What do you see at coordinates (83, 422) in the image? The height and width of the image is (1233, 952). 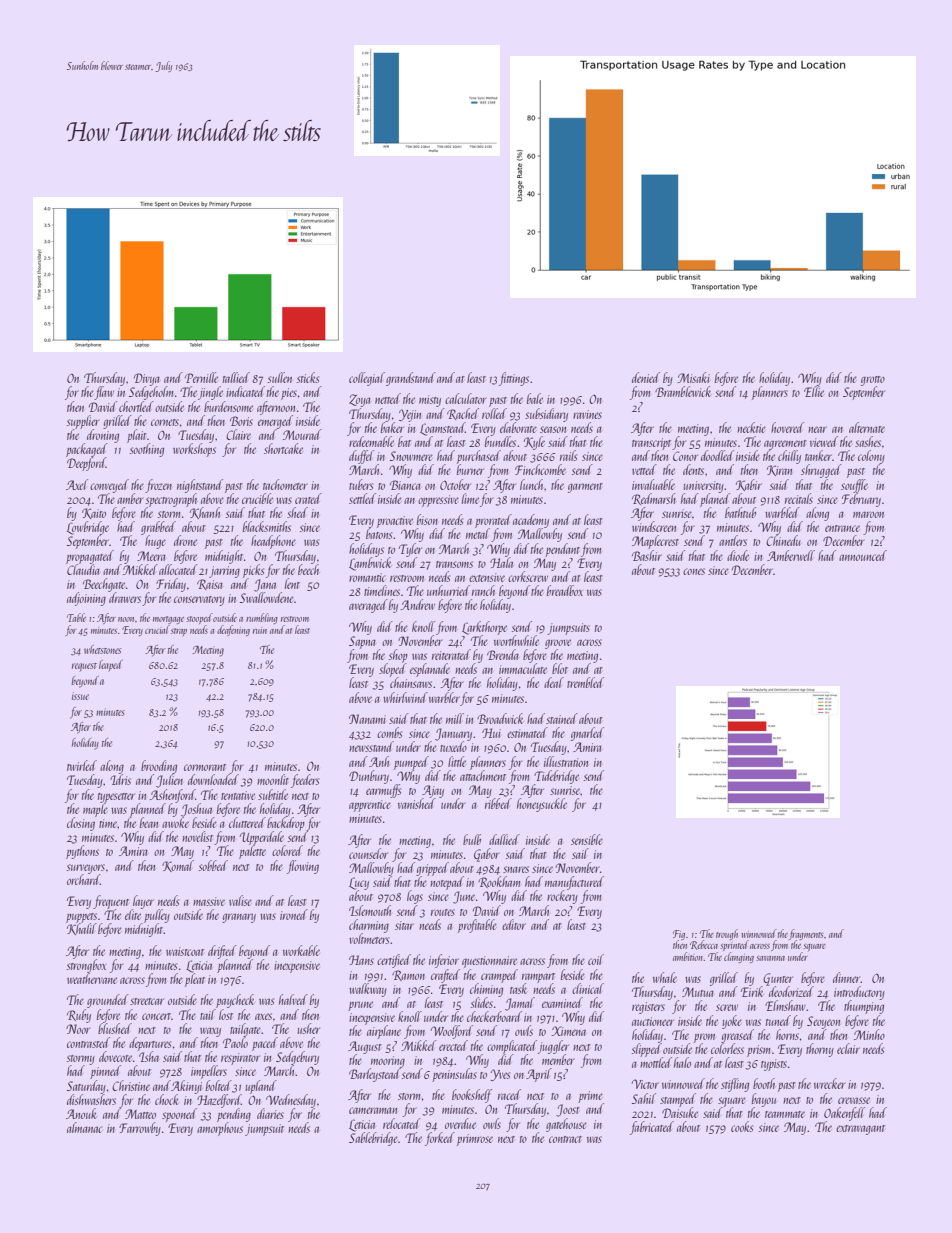 I see `supplier` at bounding box center [83, 422].
